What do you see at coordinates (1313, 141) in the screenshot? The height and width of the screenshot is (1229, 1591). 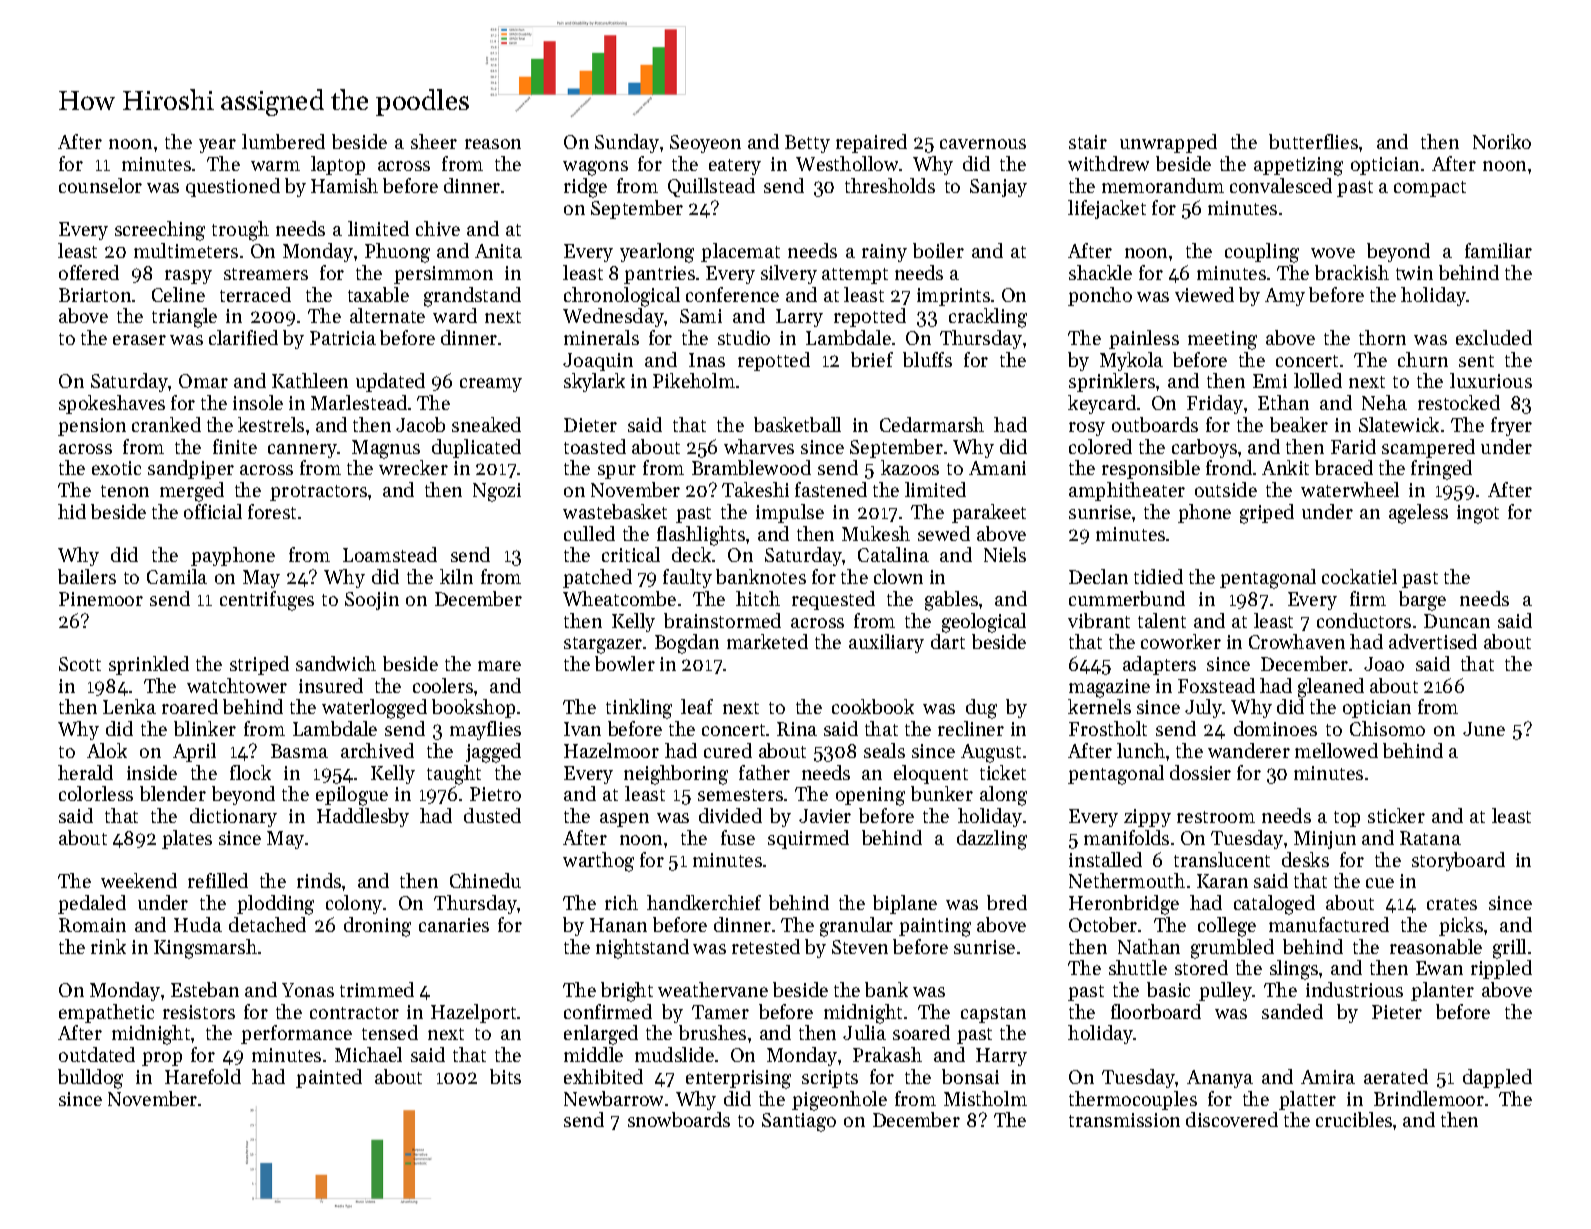 I see `butterflies` at bounding box center [1313, 141].
